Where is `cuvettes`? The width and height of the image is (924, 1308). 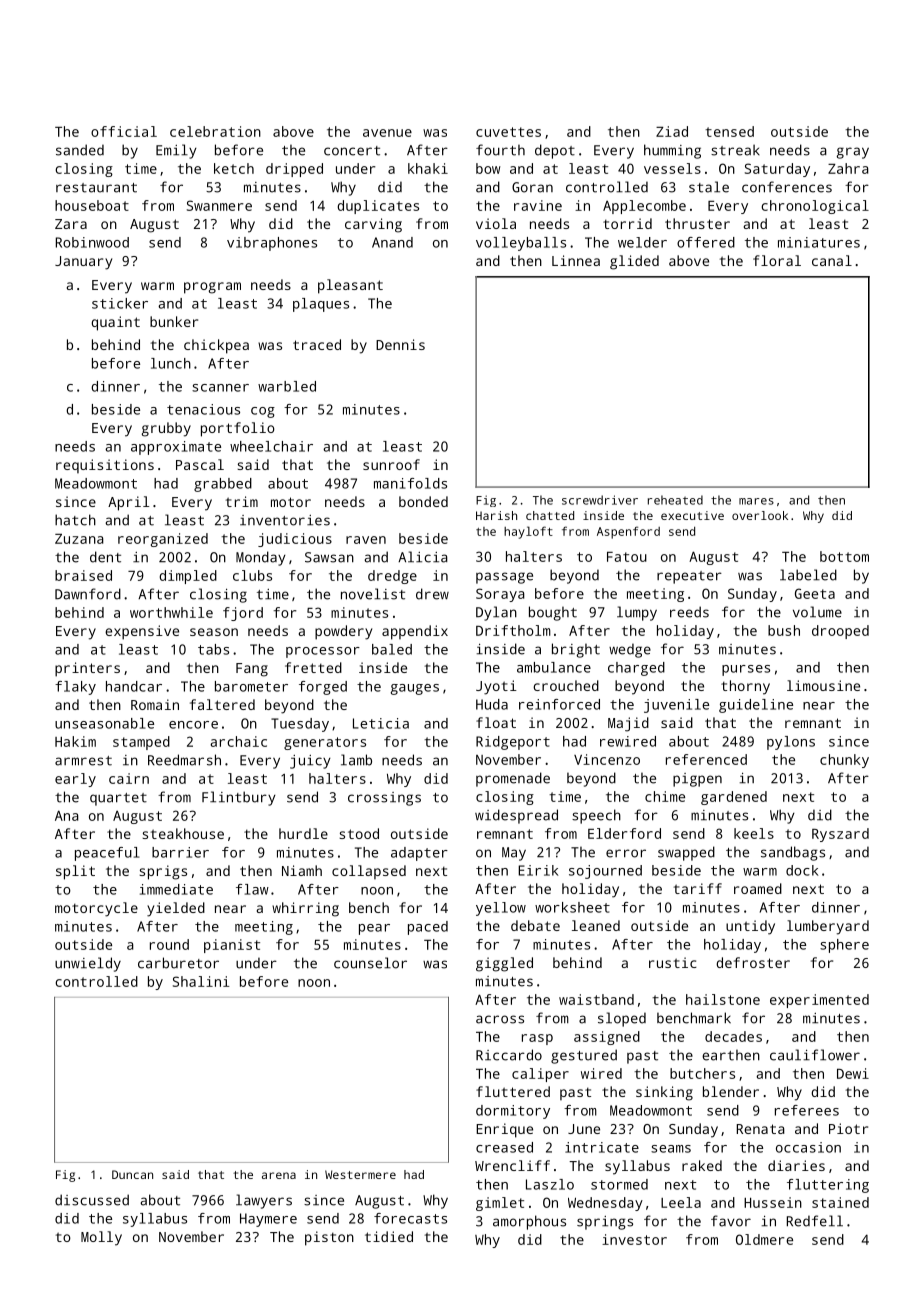 cuvettes is located at coordinates (508, 132).
